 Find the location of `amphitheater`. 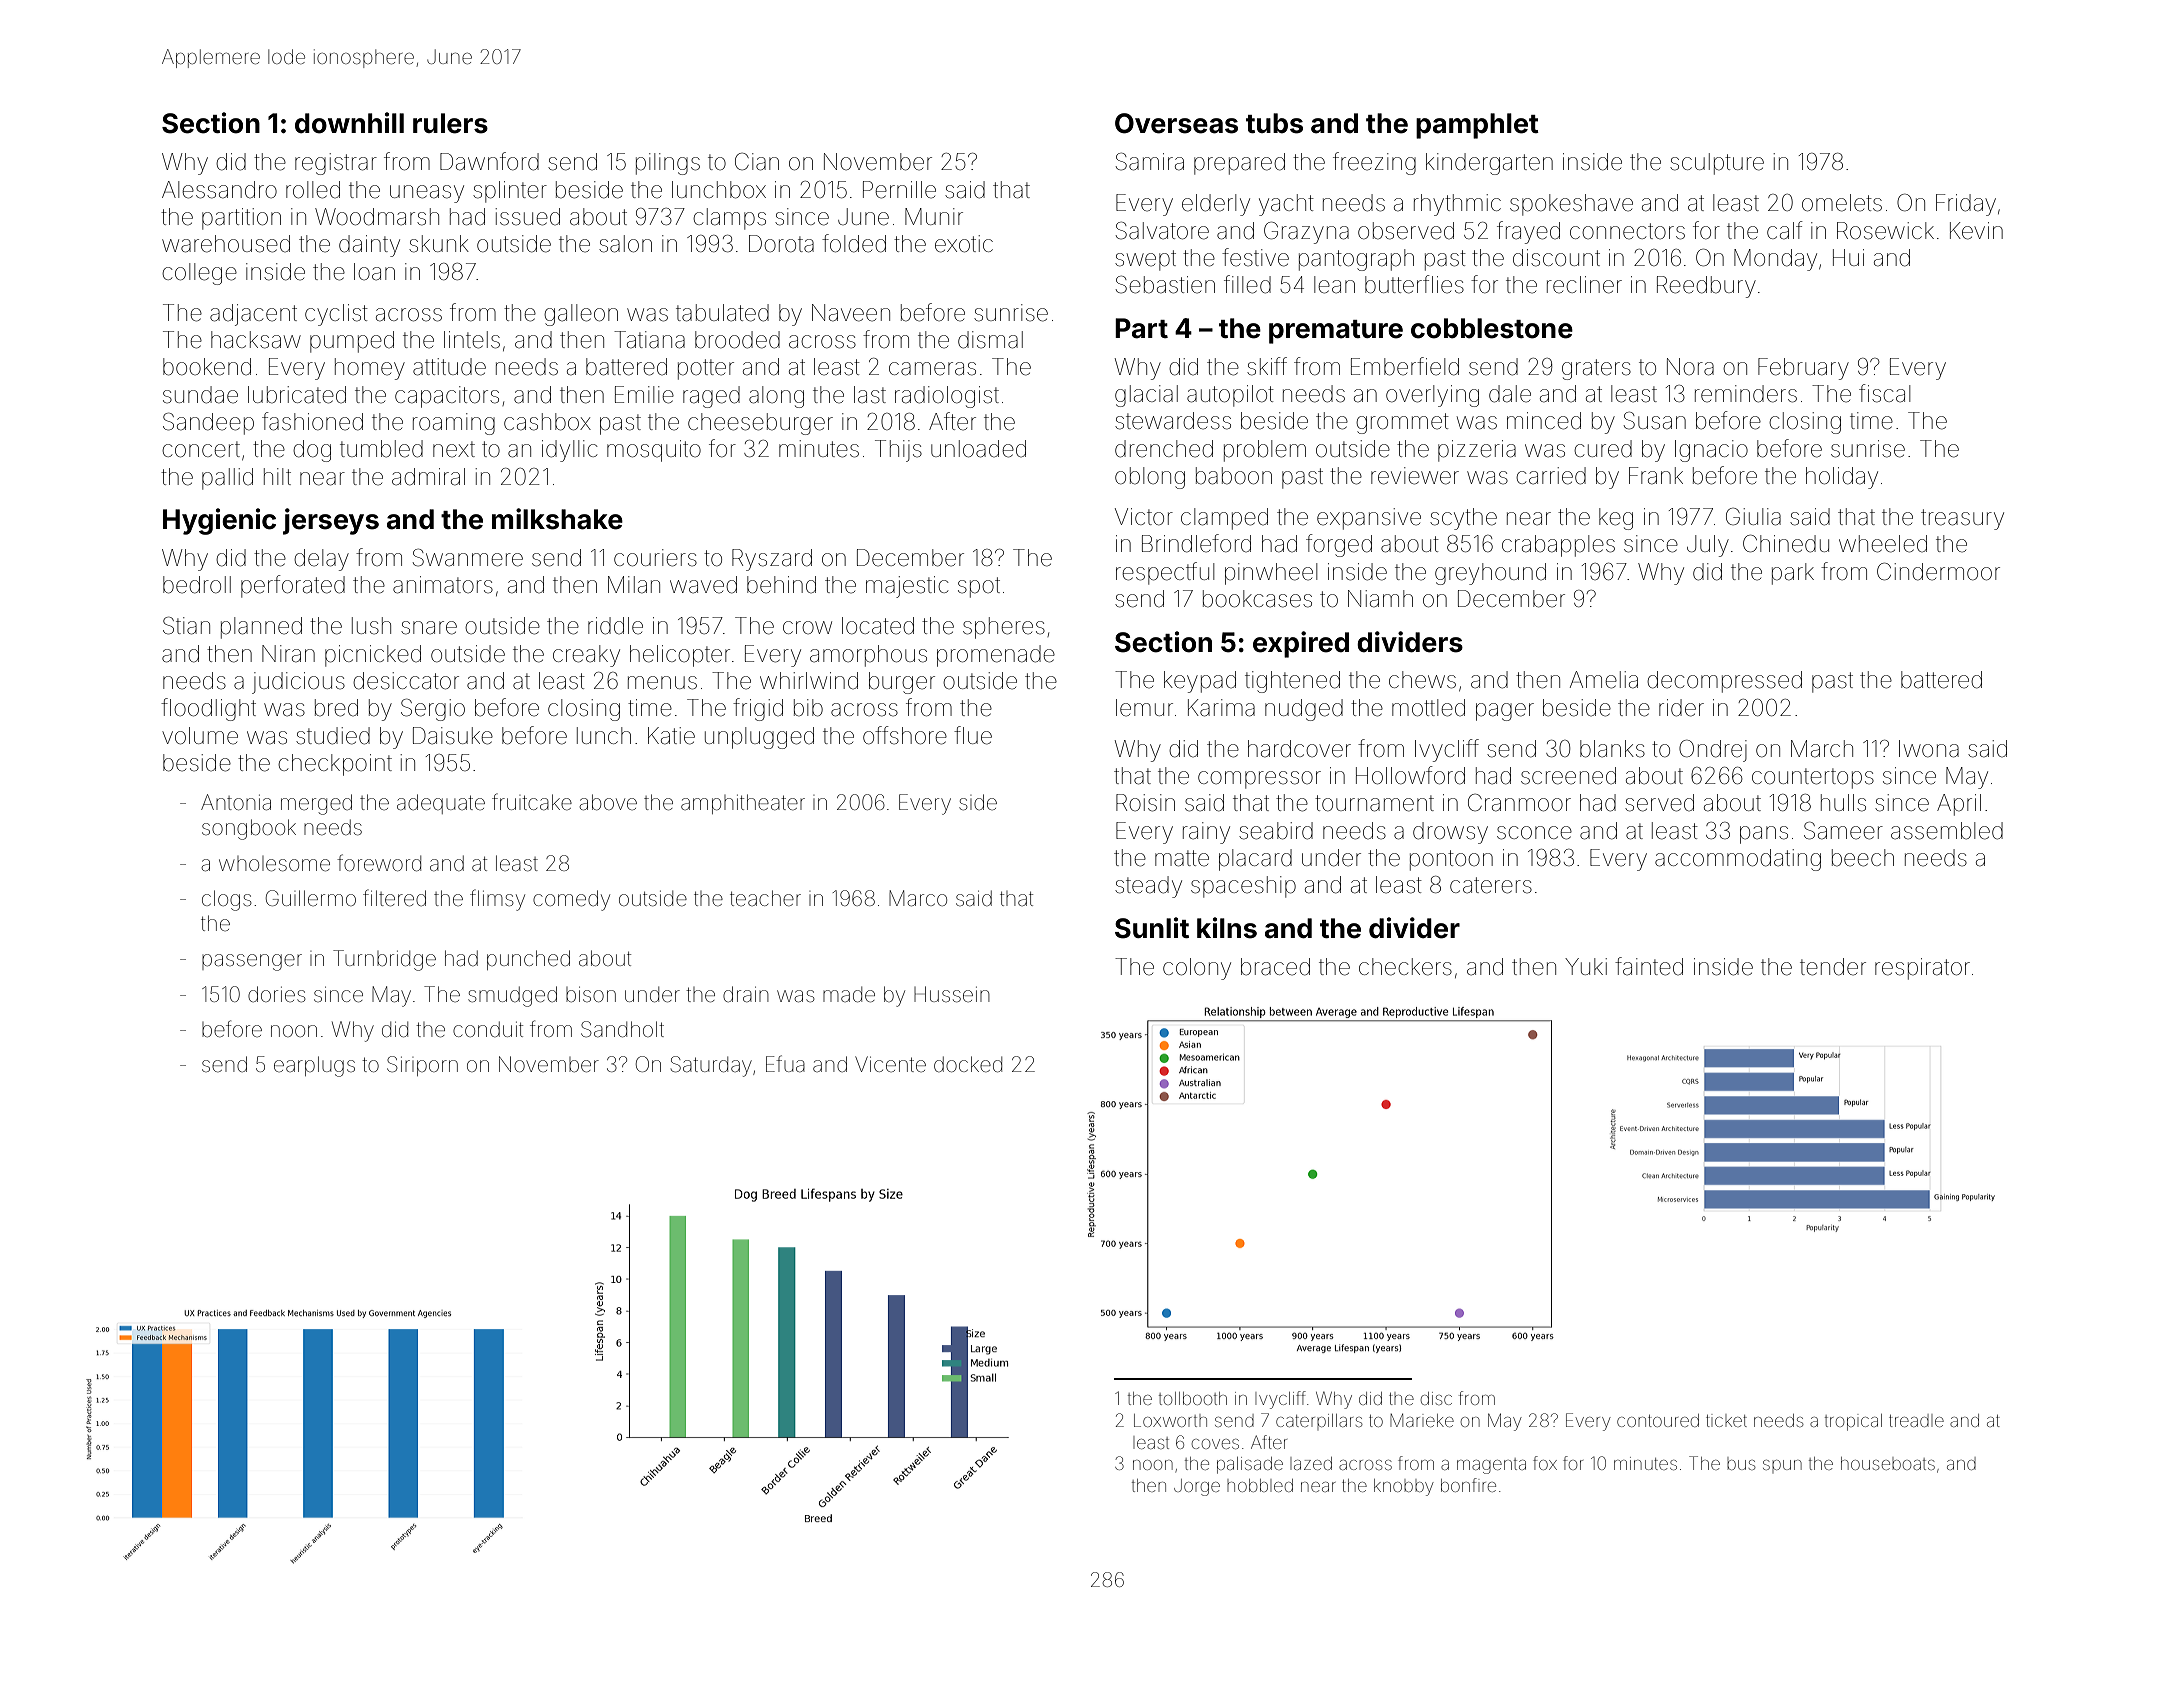

amphitheater is located at coordinates (743, 804).
